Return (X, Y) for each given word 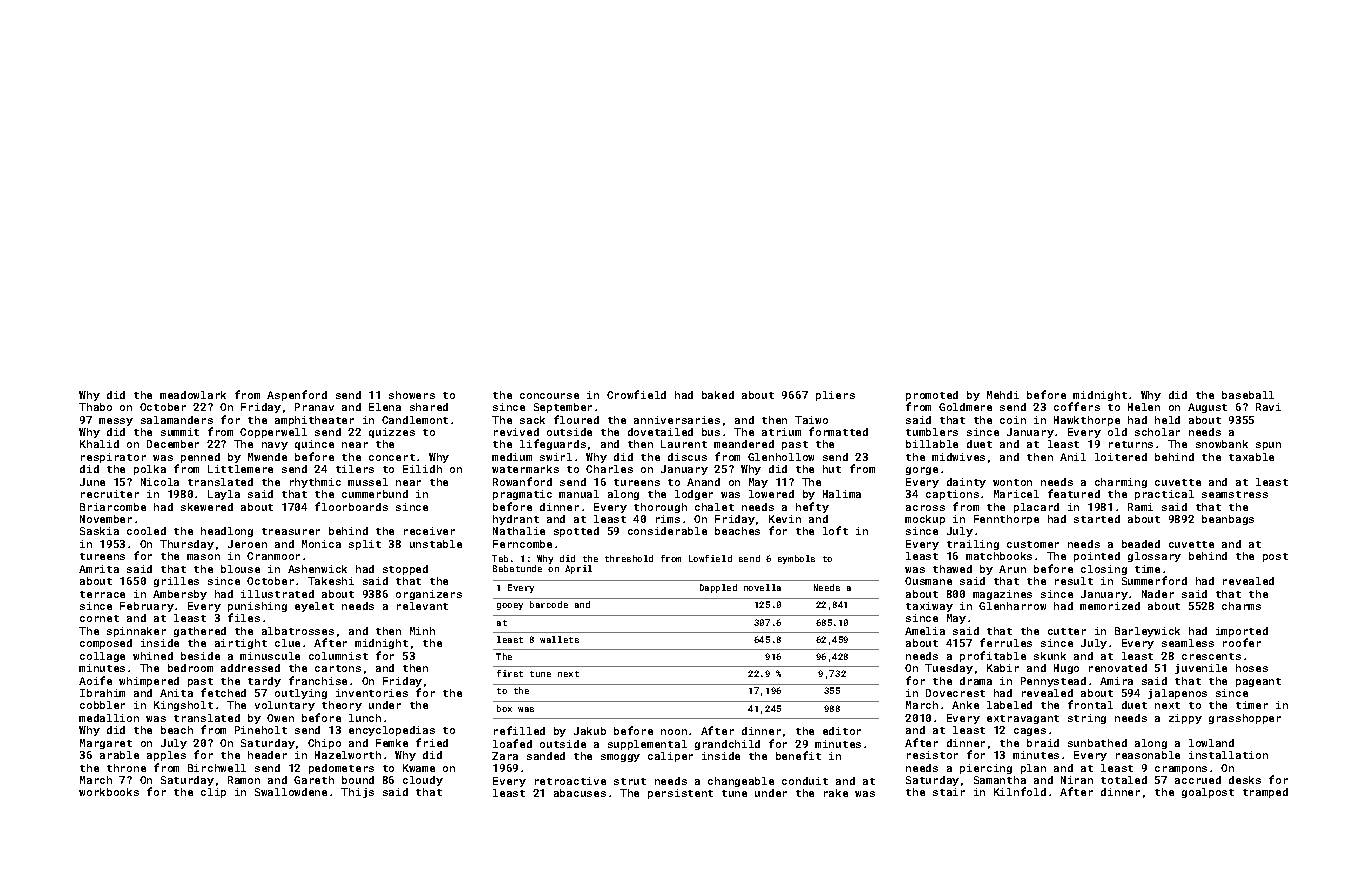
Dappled (718, 588)
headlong (227, 532)
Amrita (99, 569)
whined (153, 656)
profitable (993, 656)
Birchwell (217, 768)
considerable (667, 531)
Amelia (925, 631)
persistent (680, 794)
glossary (1154, 557)
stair (949, 792)
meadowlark (193, 395)
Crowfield (636, 394)
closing (1104, 570)
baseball (1248, 395)
